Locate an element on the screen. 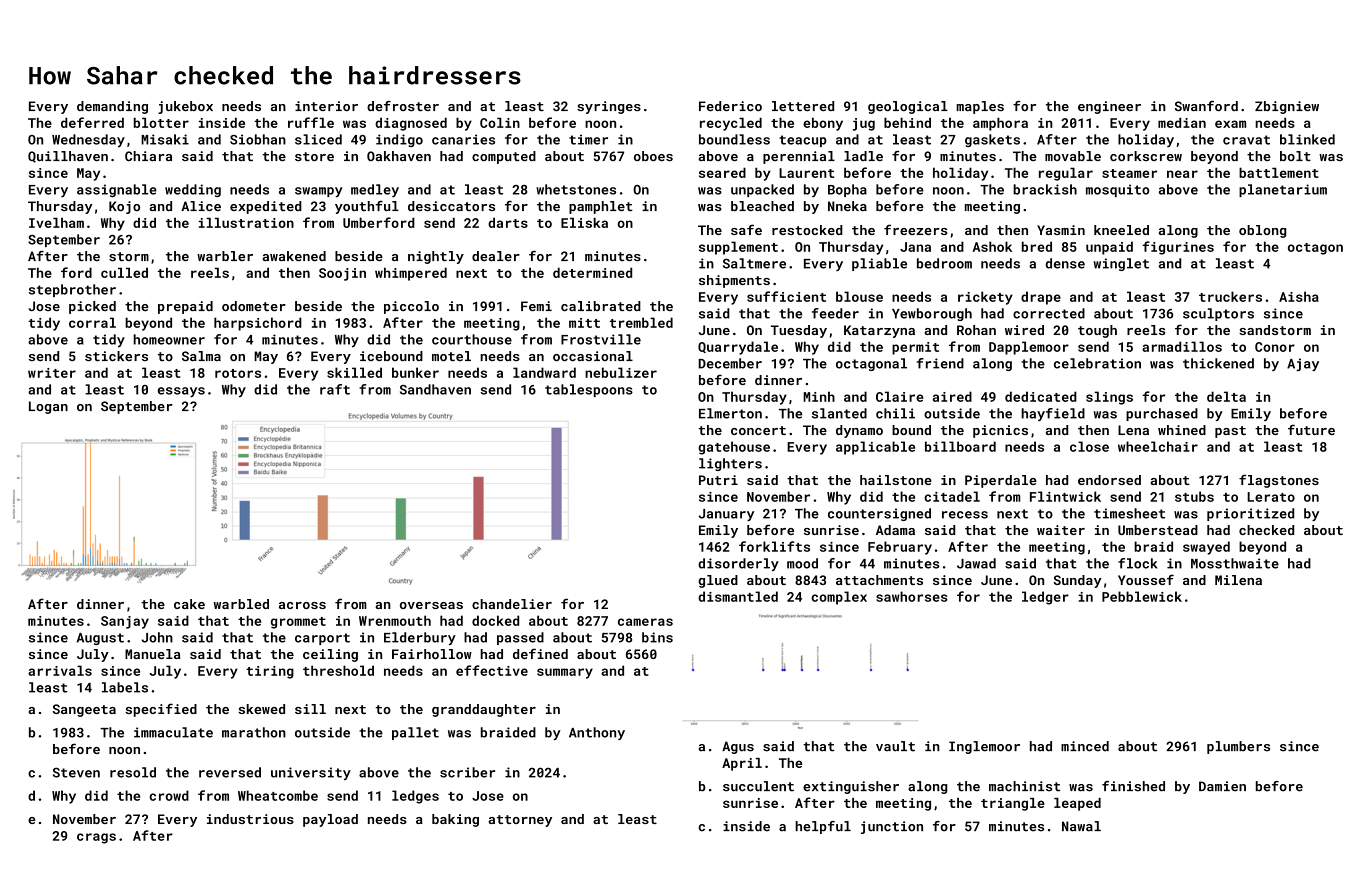 This screenshot has width=1372, height=887. Nawal is located at coordinates (1081, 826).
